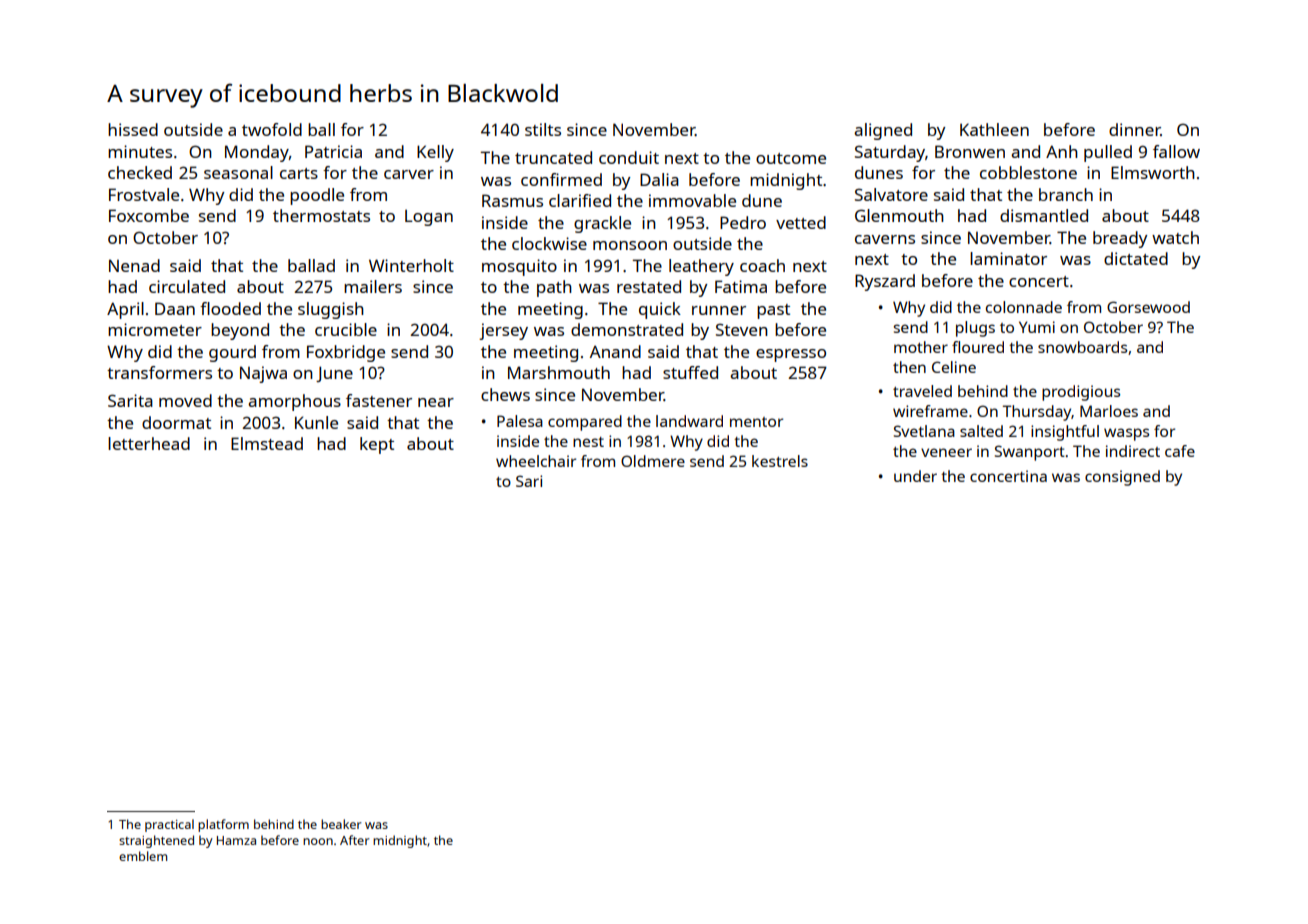 The height and width of the screenshot is (924, 1308). I want to click on monsoon, so click(630, 245).
